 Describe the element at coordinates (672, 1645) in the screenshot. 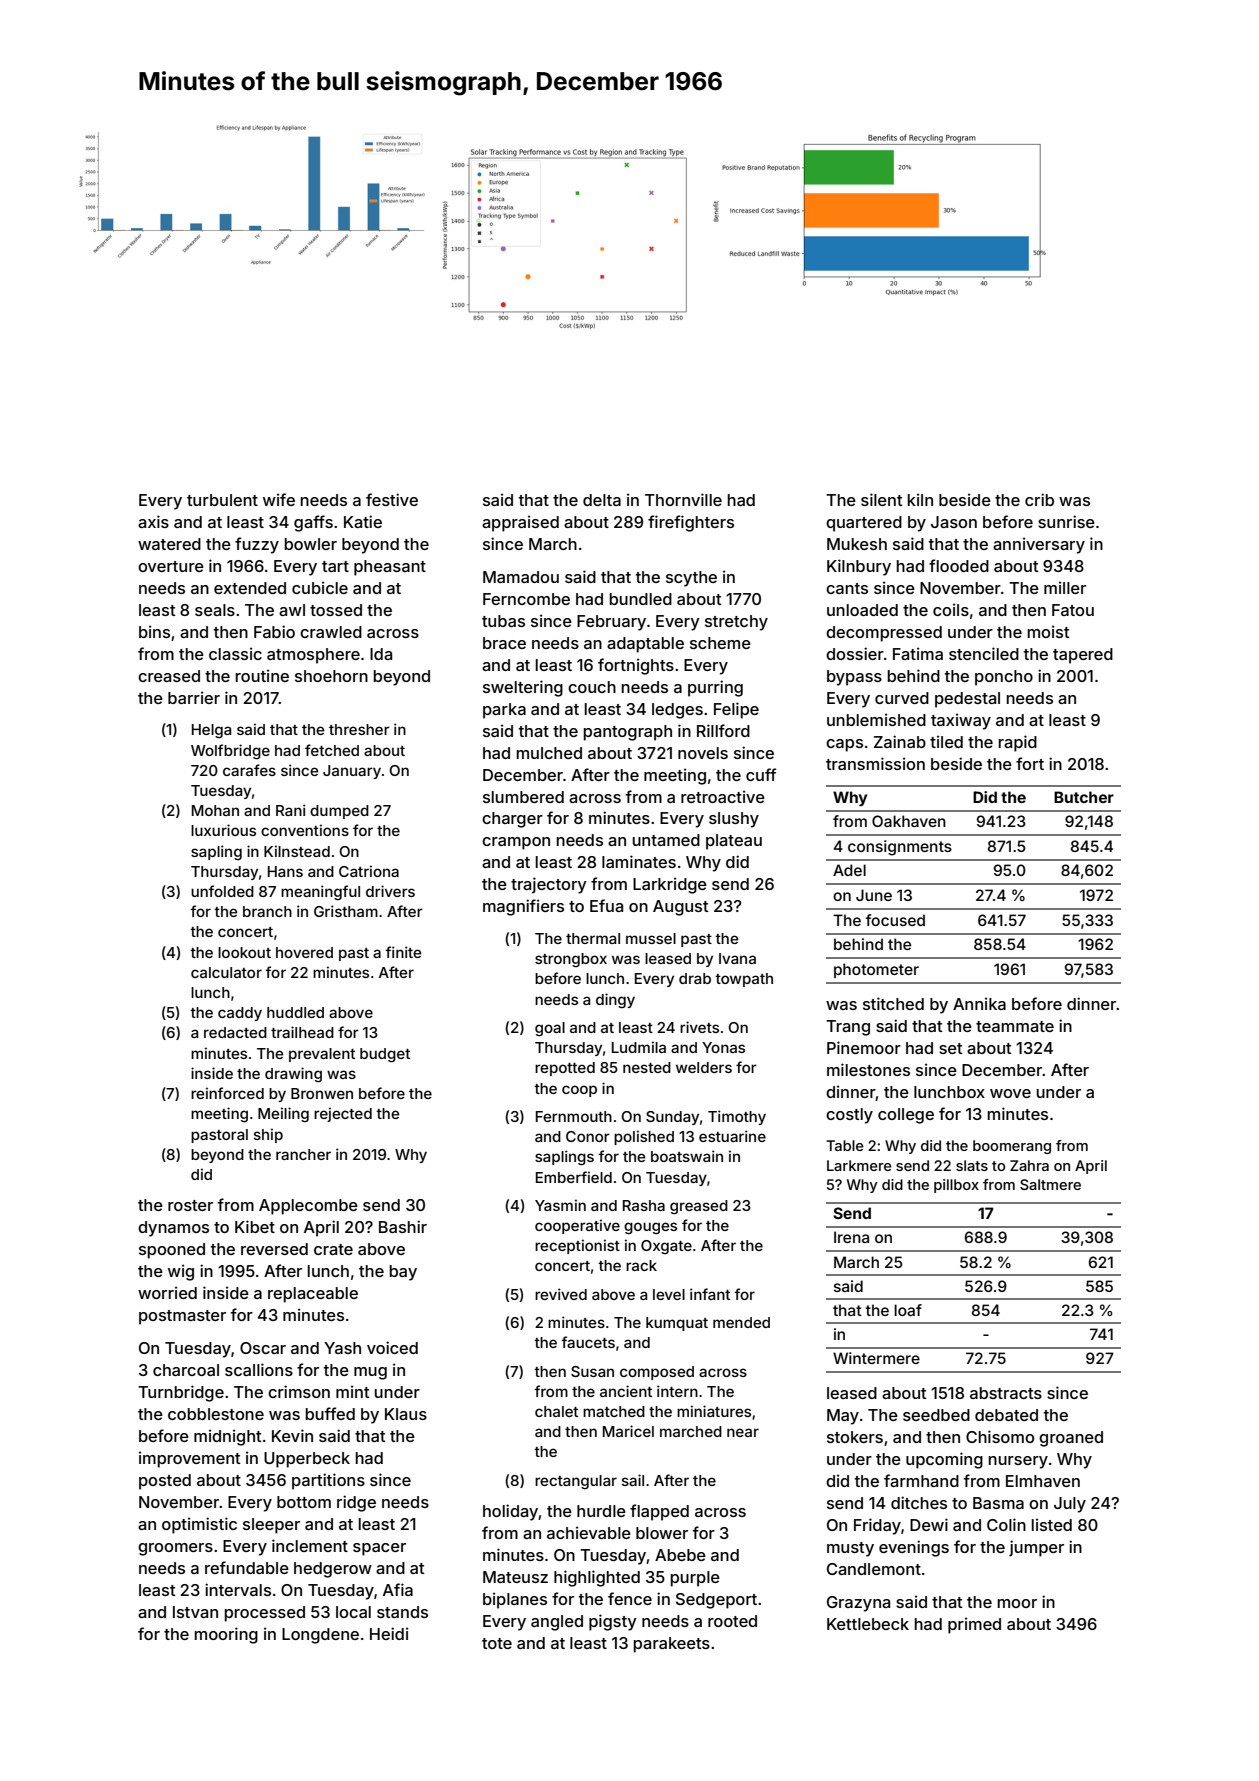

I see `parakeets` at that location.
